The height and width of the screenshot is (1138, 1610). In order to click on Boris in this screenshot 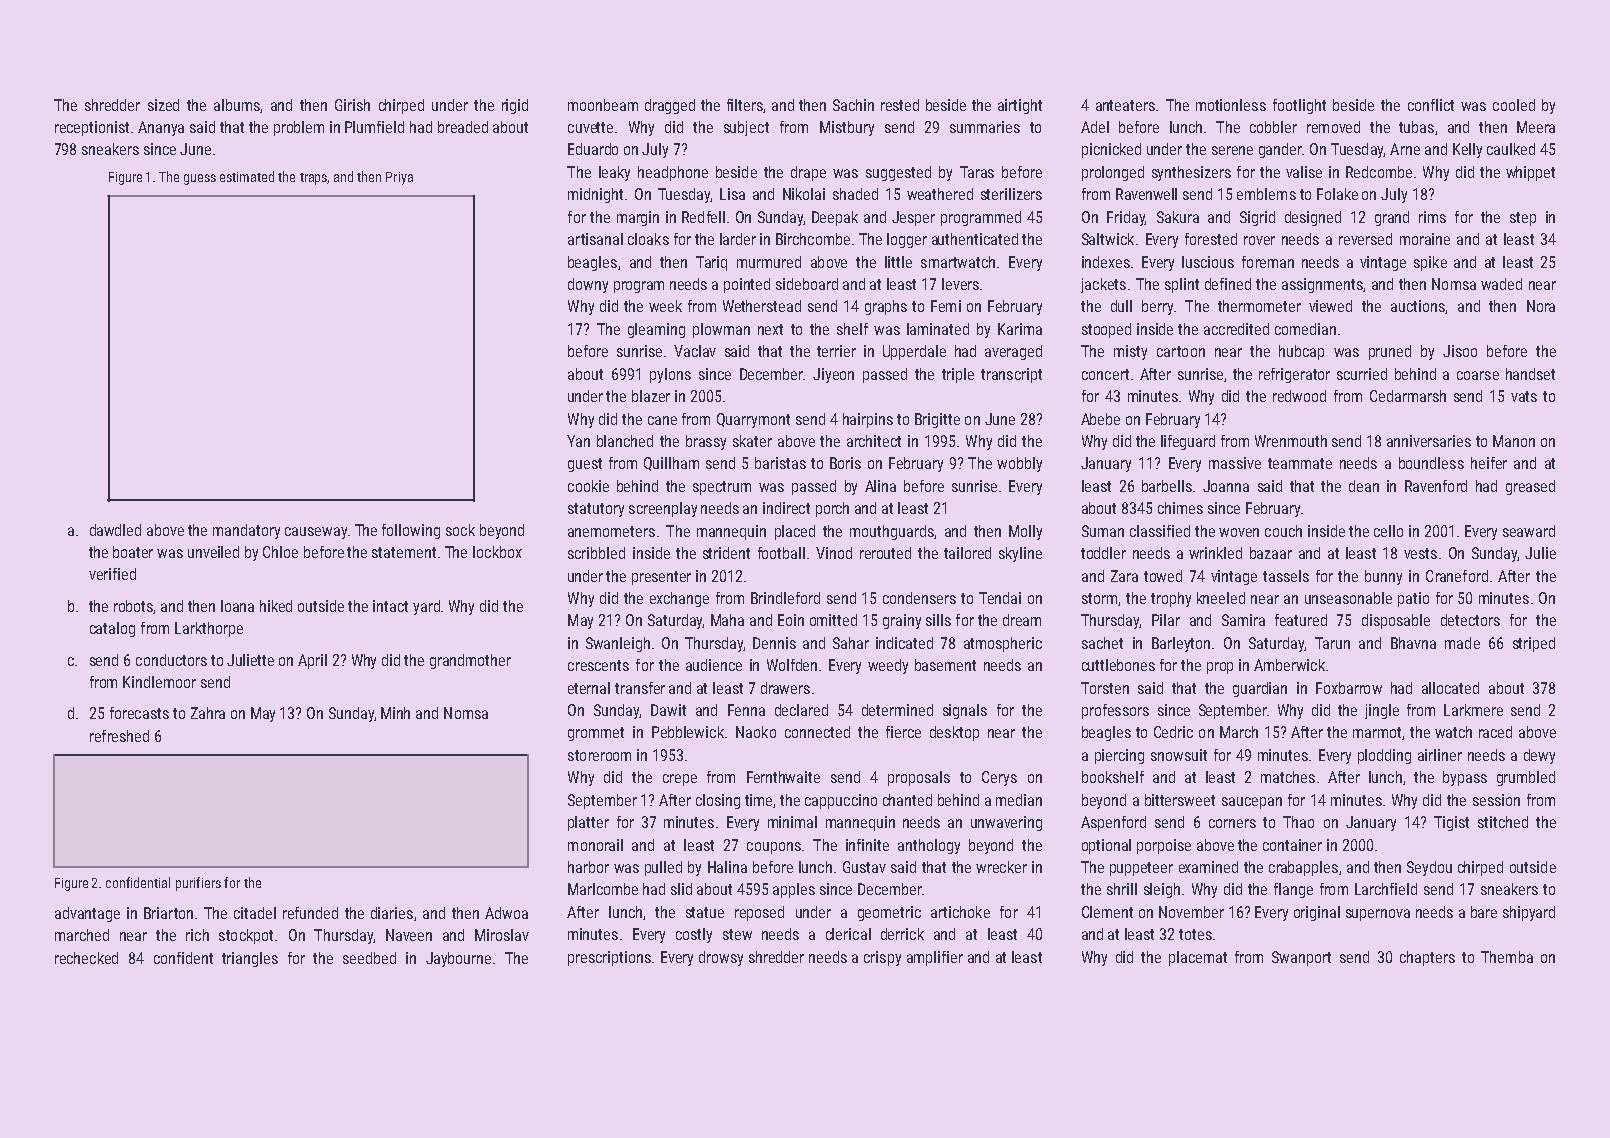, I will do `click(845, 463)`.
